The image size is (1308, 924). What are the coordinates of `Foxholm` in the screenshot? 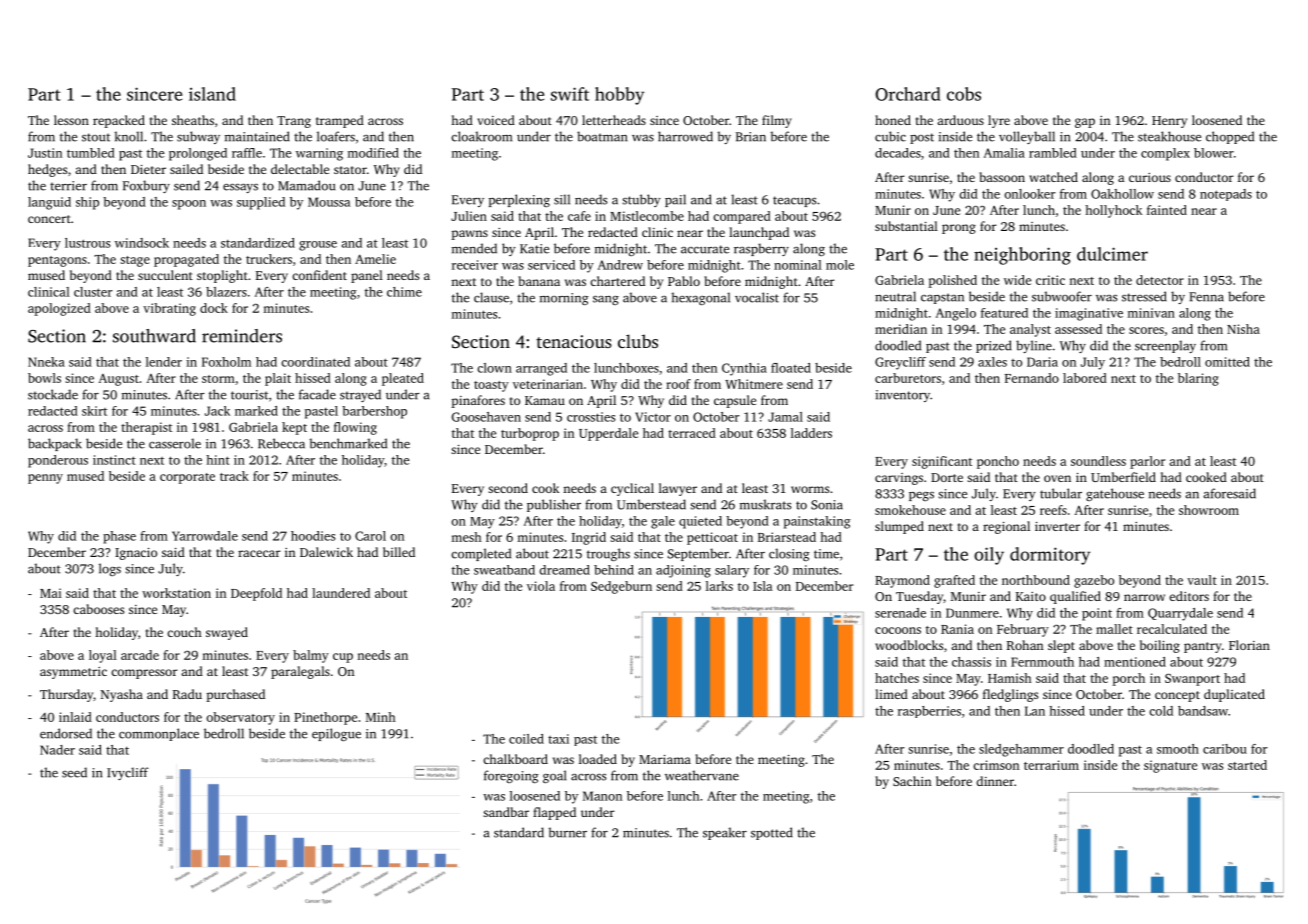 It's located at (226, 362).
